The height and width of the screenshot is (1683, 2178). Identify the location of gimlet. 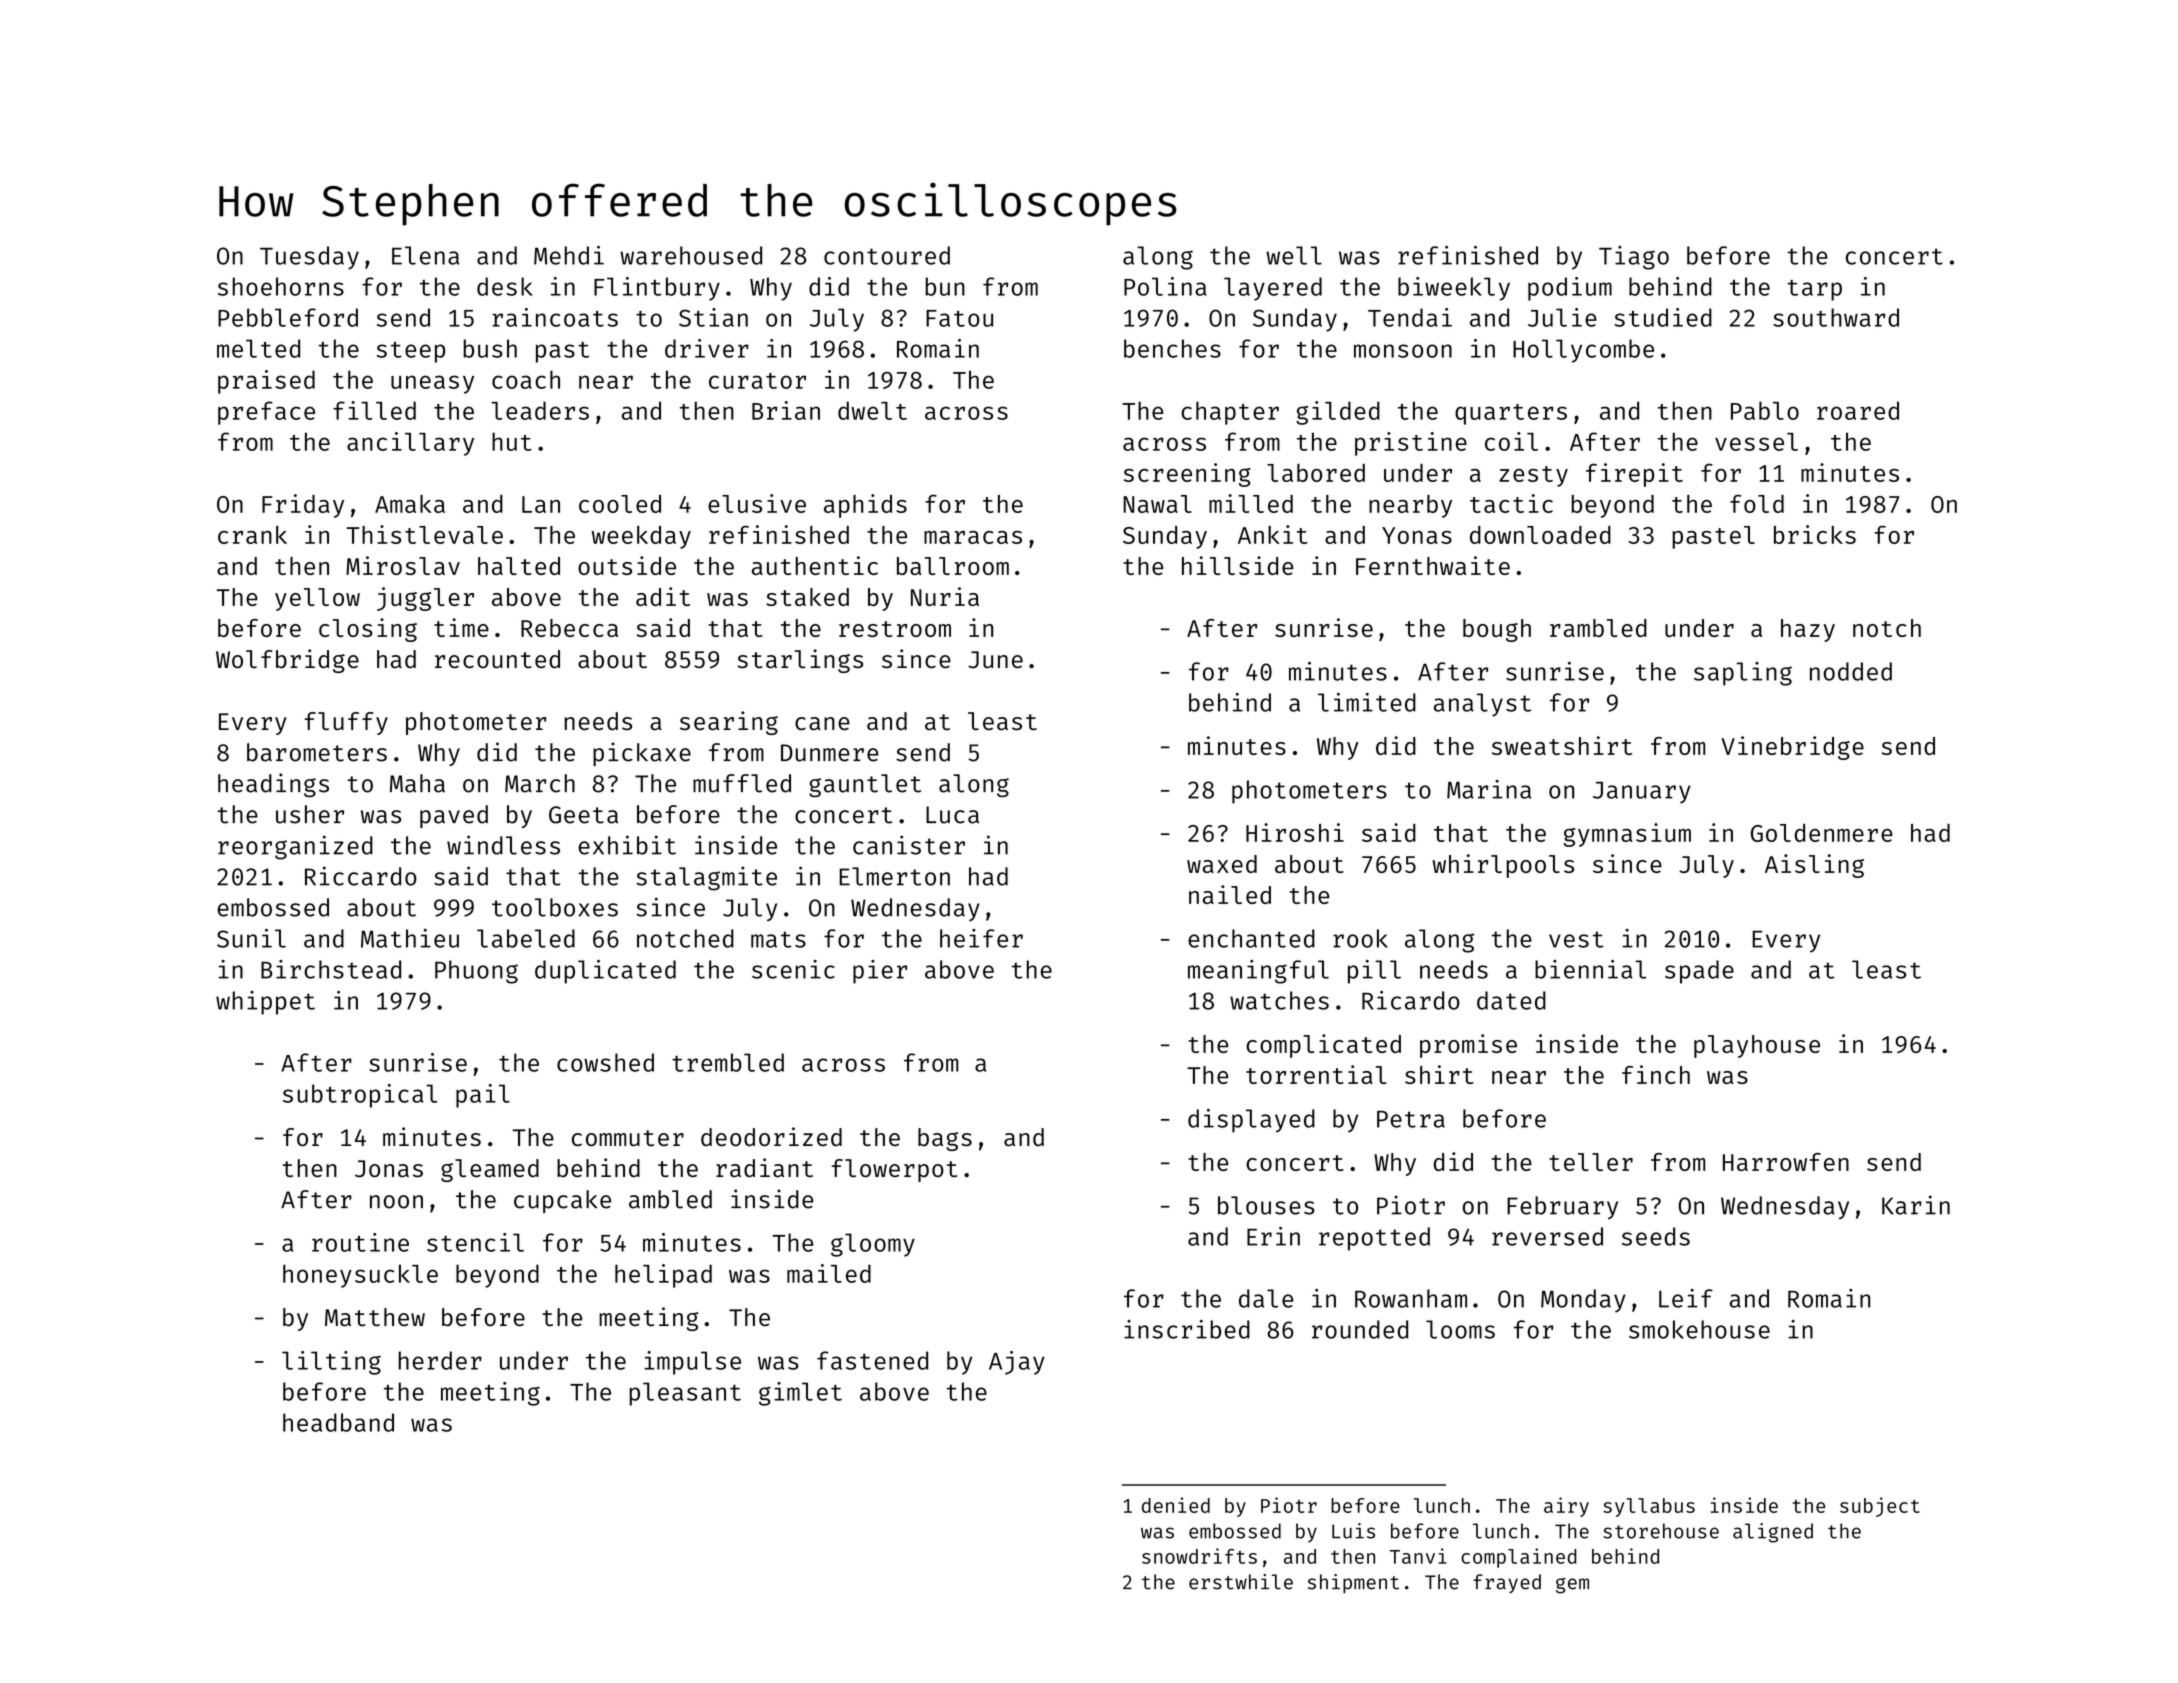
(800, 1394).
